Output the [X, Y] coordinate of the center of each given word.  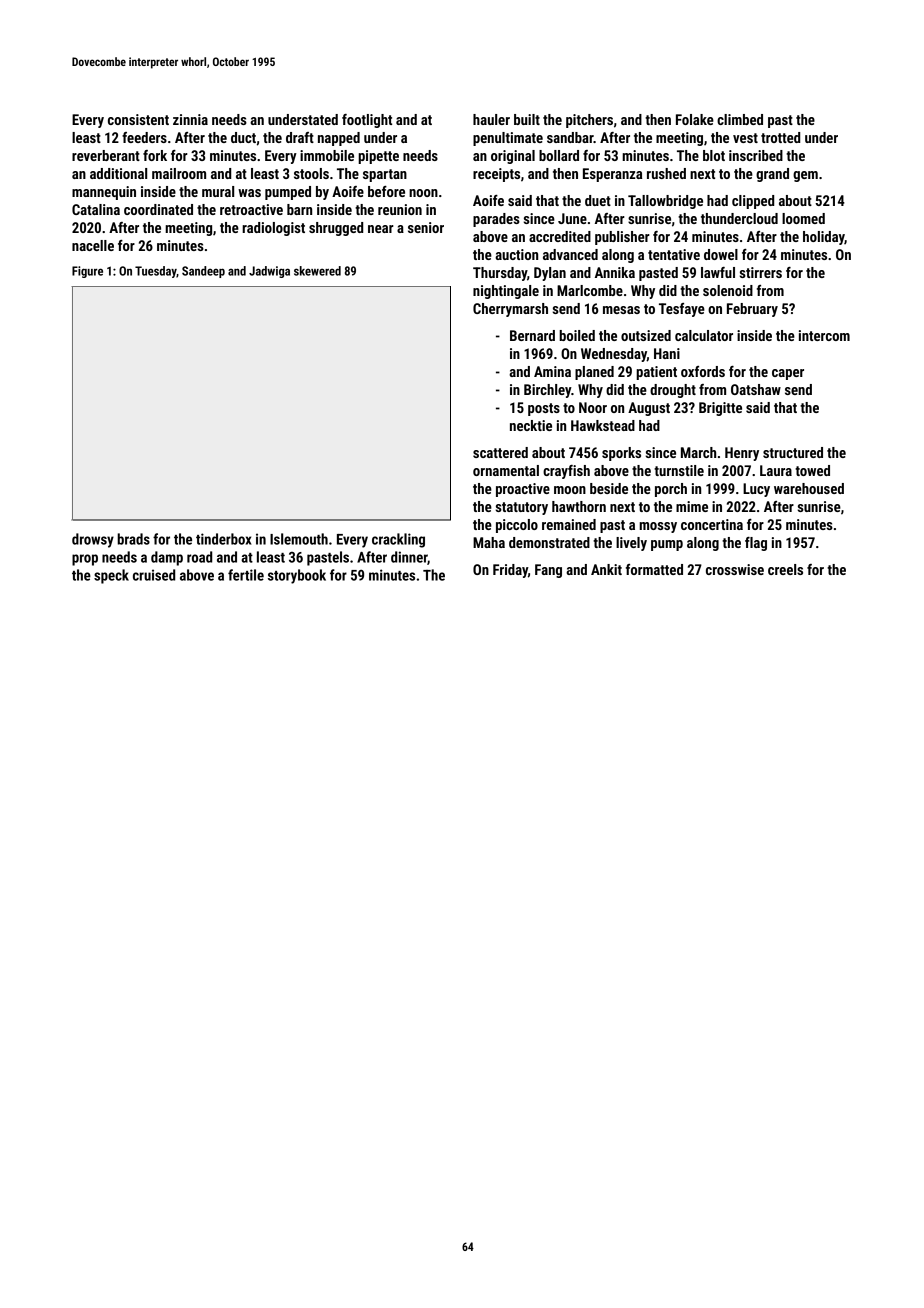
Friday [510, 571]
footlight [367, 121]
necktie [531, 425]
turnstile [679, 470]
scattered [500, 452]
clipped [753, 202]
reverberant [106, 155]
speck [111, 576]
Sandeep [203, 272]
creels [785, 569]
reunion [400, 209]
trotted [780, 137]
